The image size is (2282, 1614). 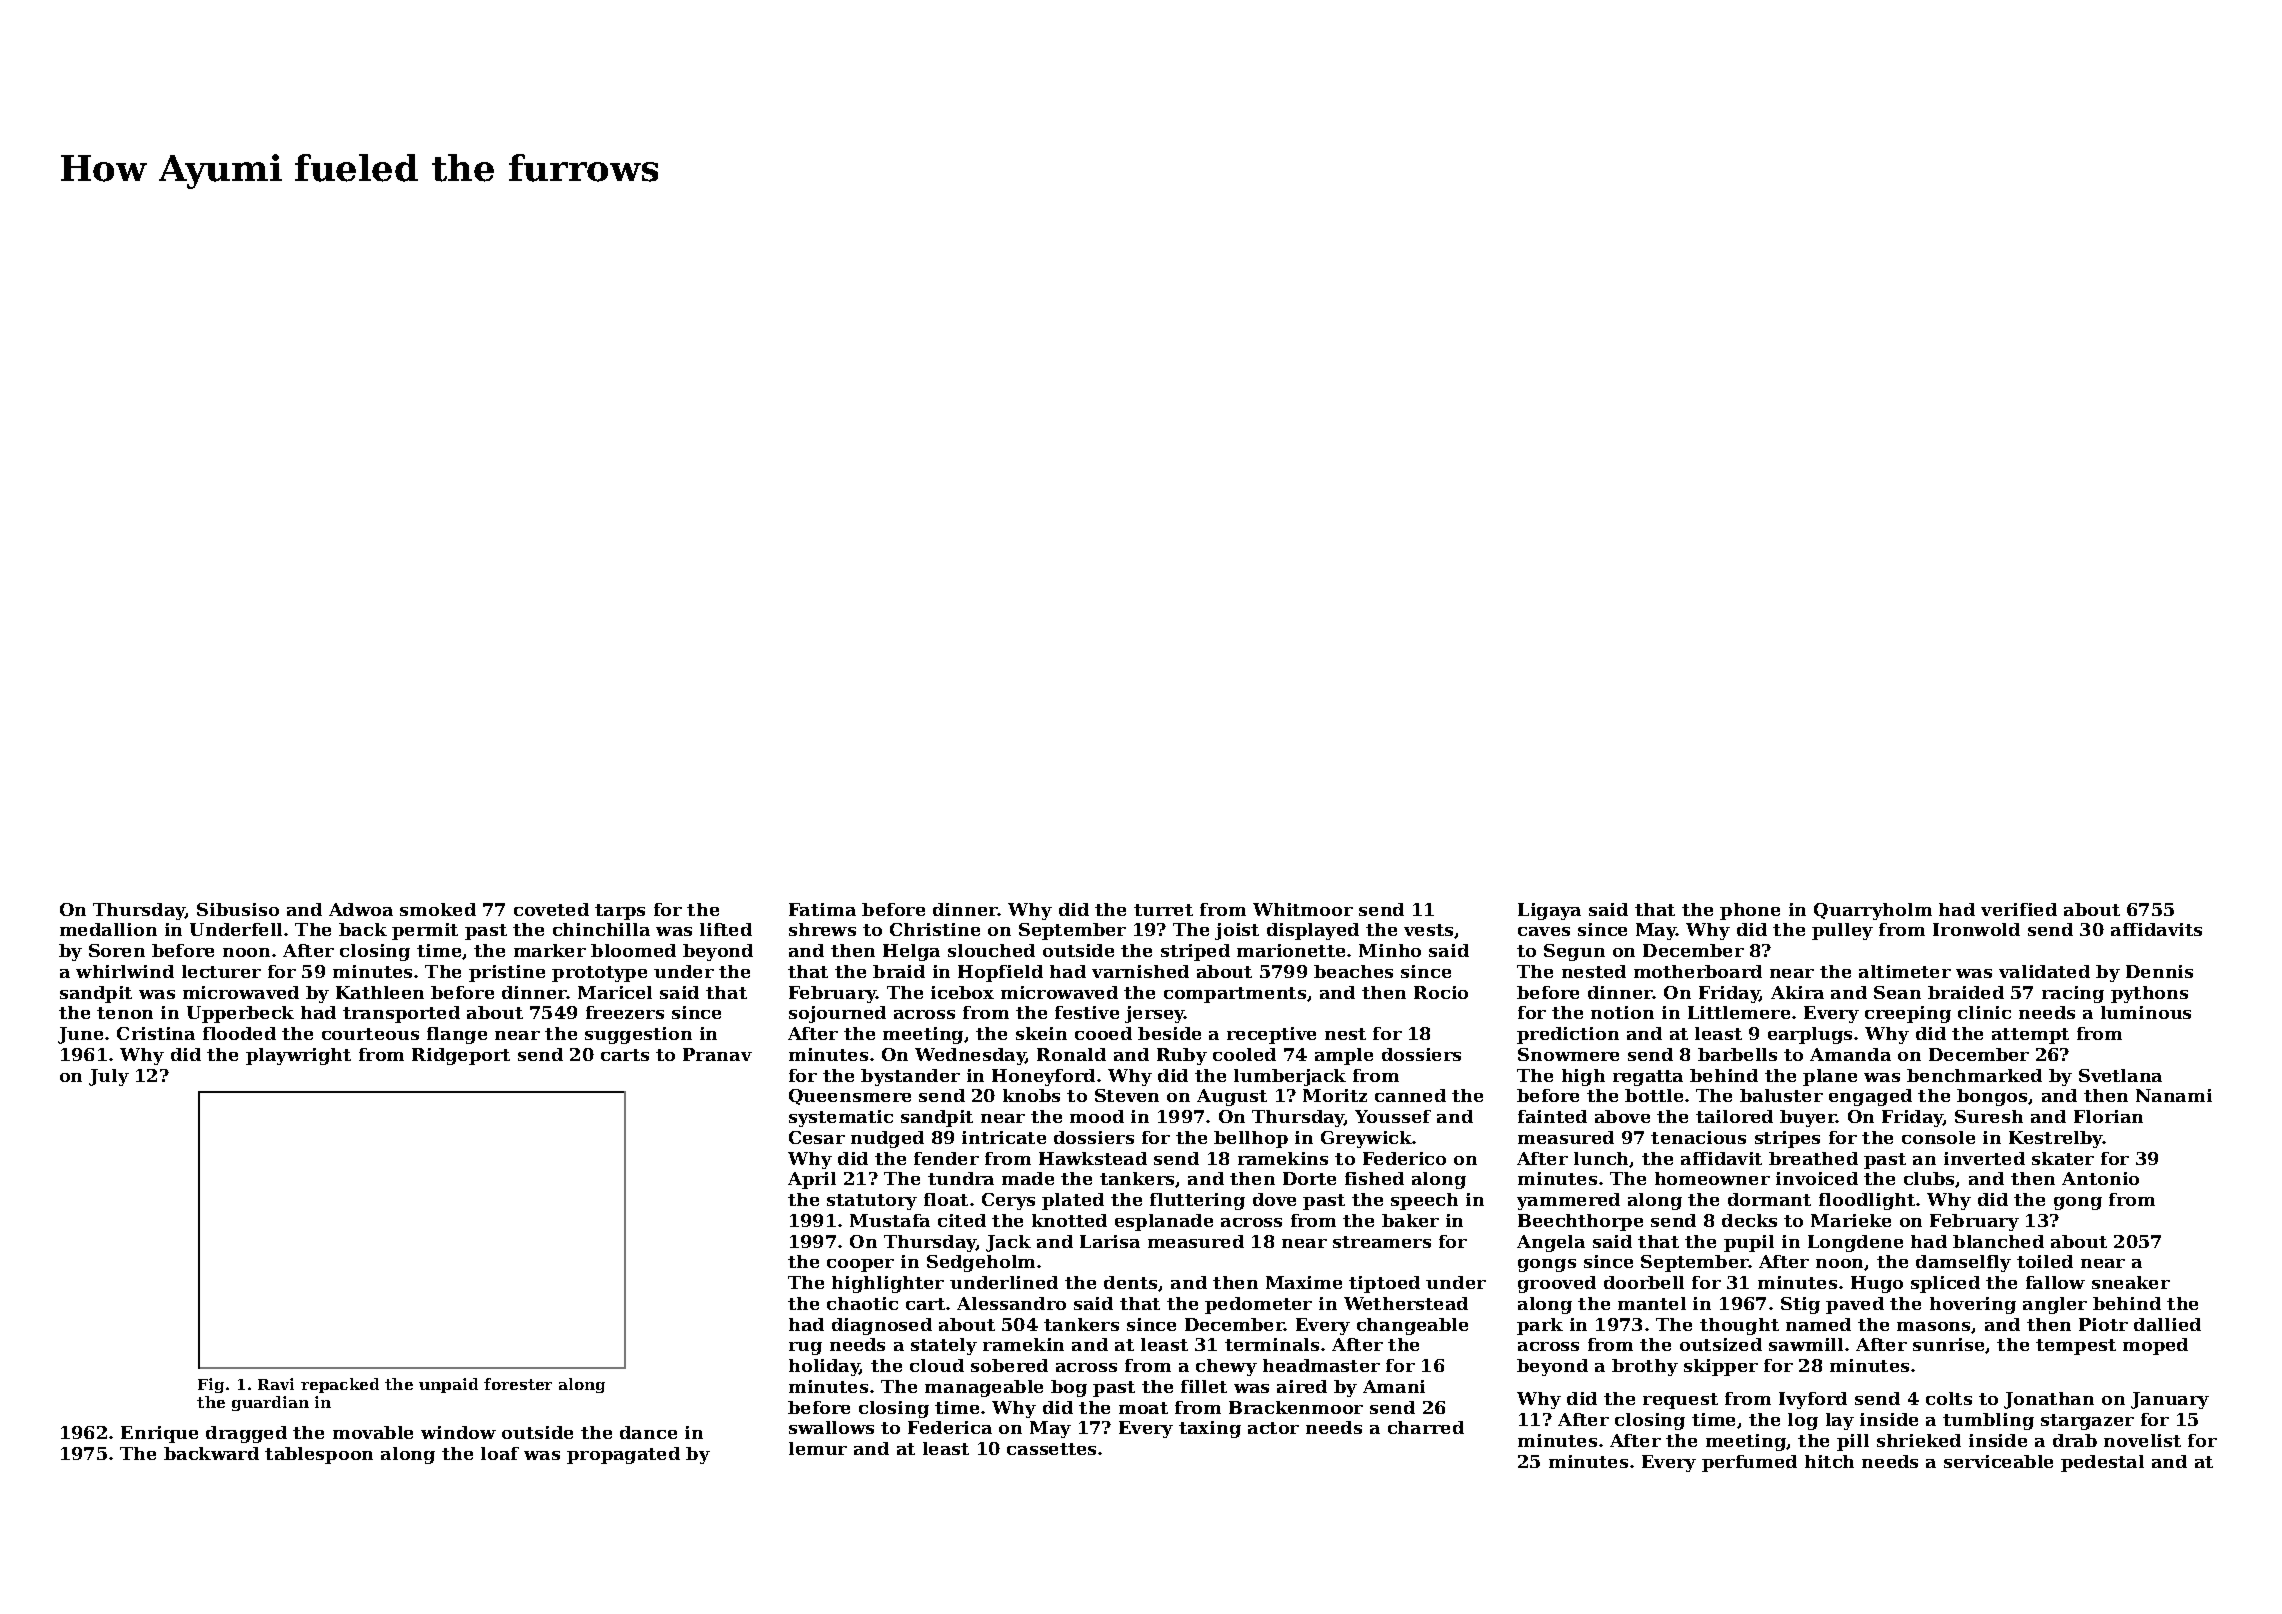 What do you see at coordinates (518, 1384) in the page?
I see `forester` at bounding box center [518, 1384].
